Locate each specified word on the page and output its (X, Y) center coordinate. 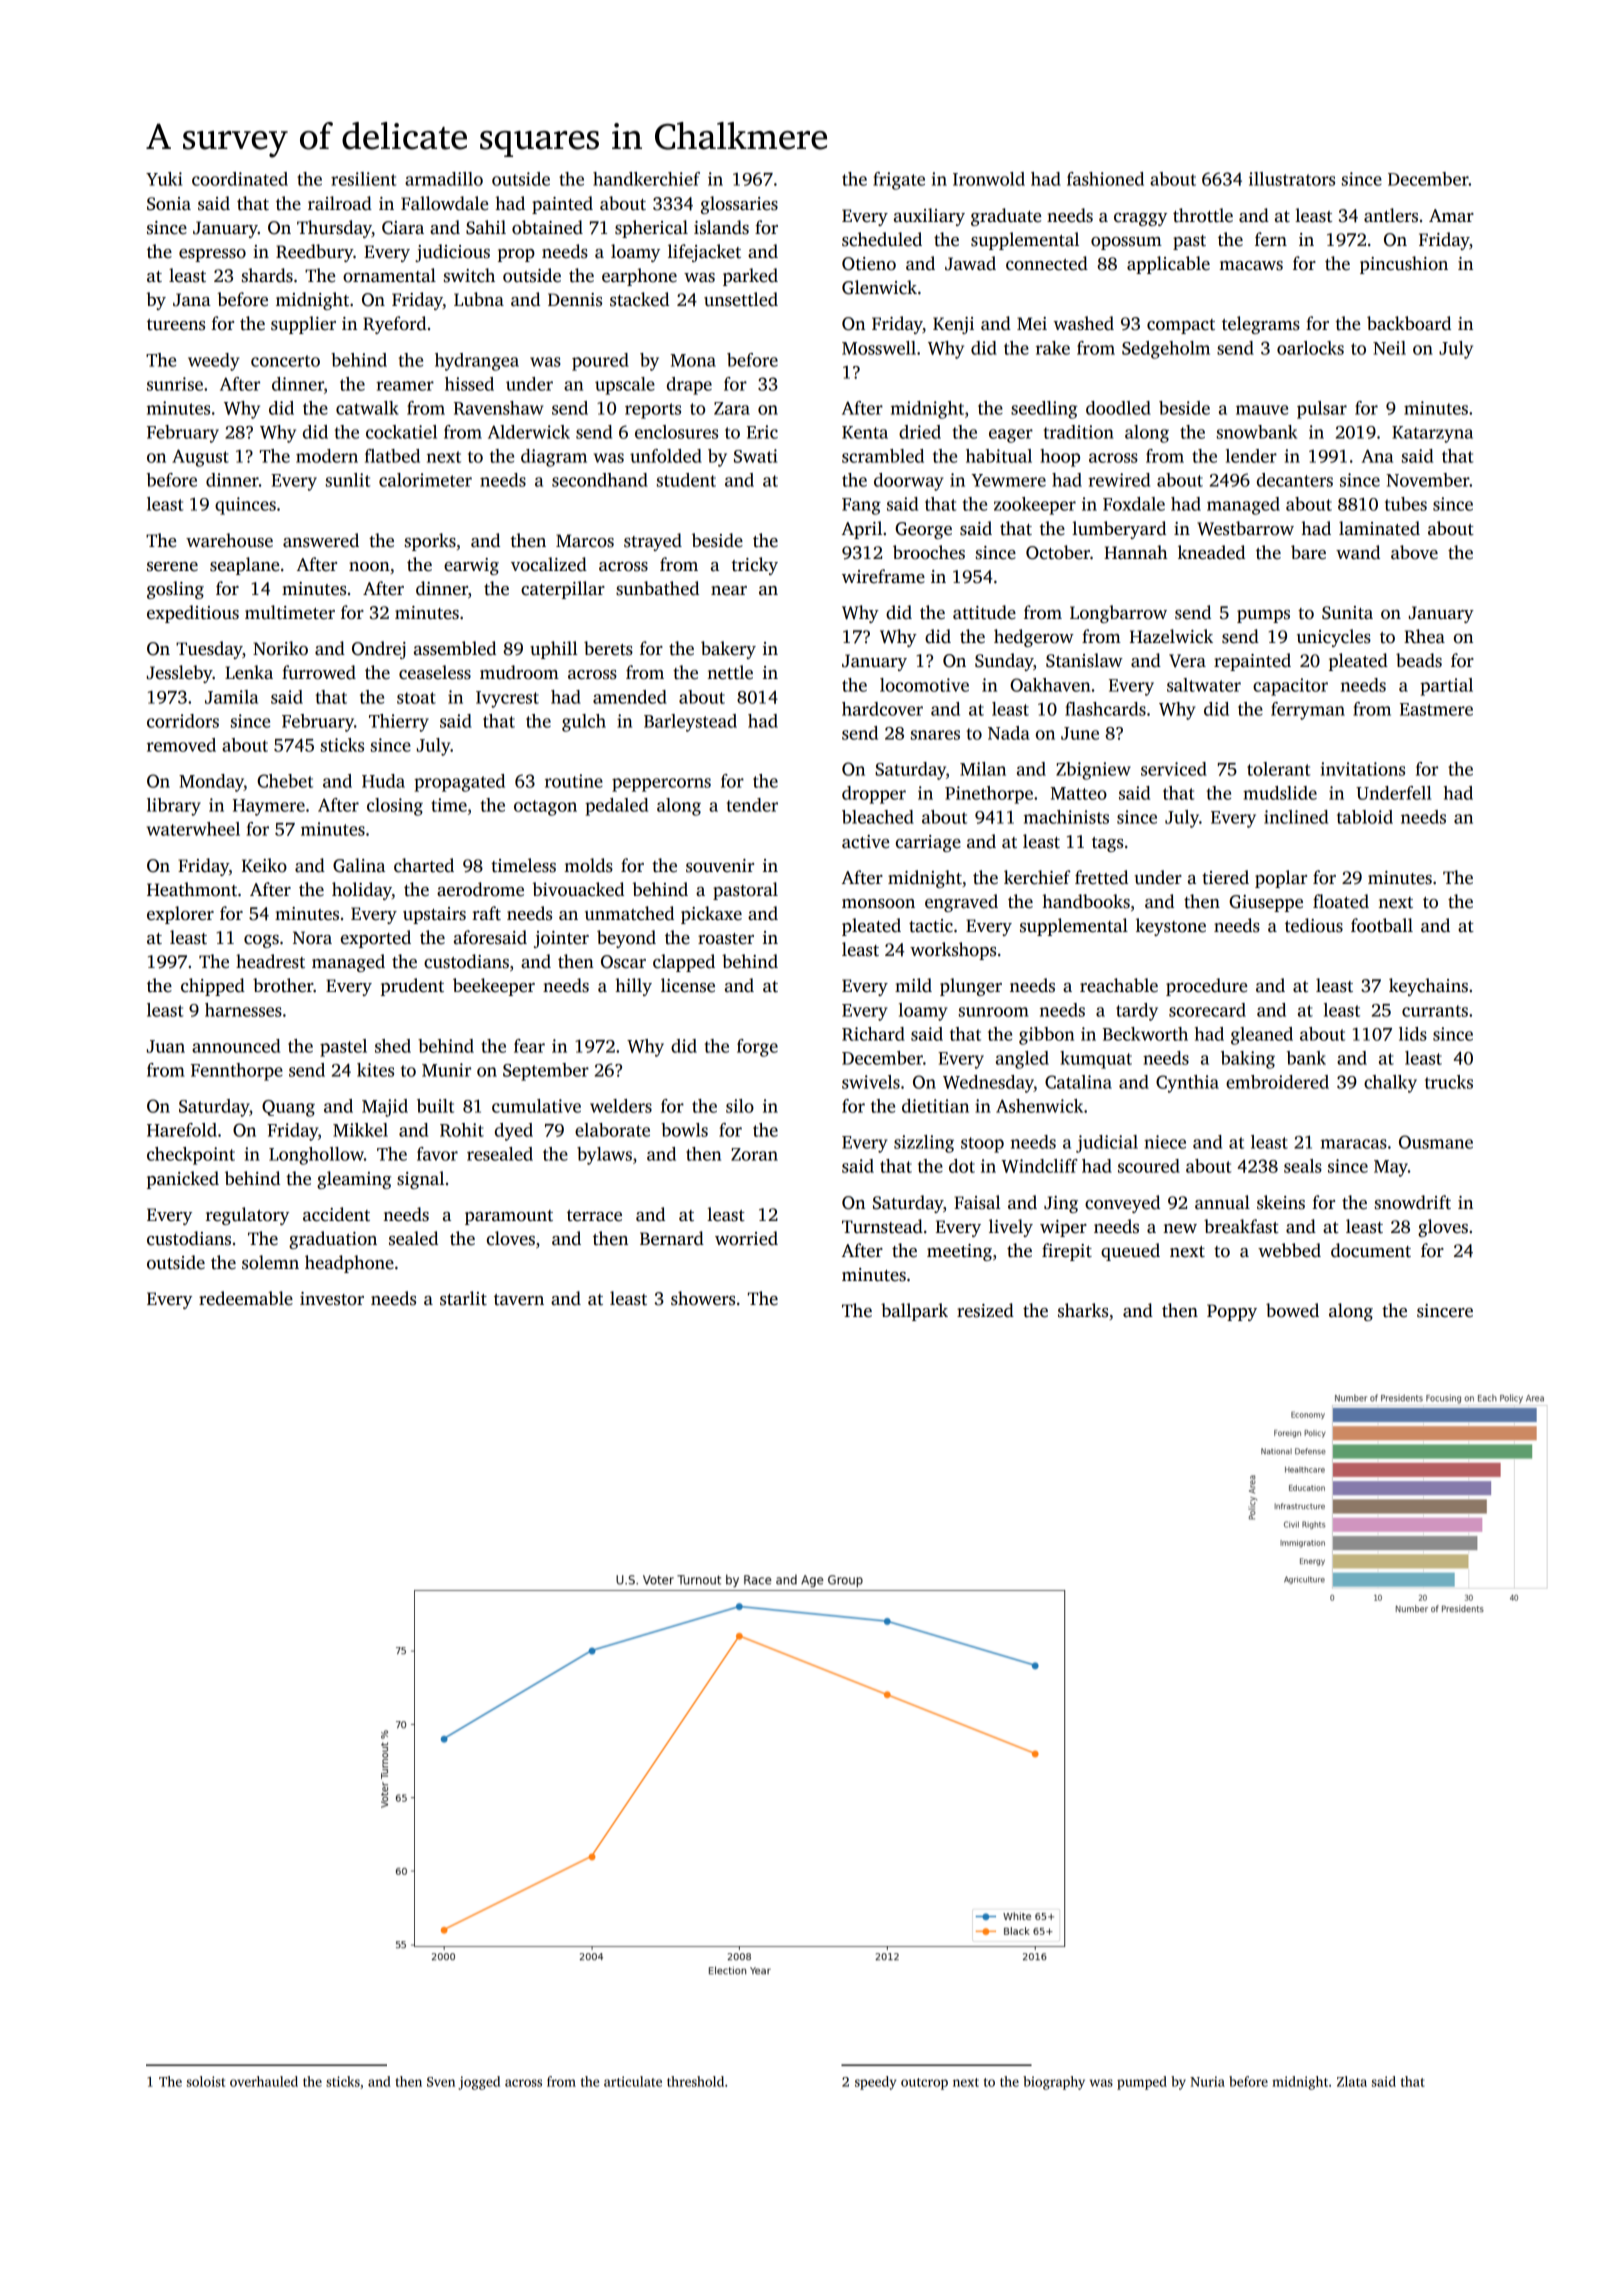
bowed (1292, 1310)
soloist (206, 2081)
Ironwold (989, 179)
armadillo (444, 179)
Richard (873, 1034)
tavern (519, 1300)
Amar (1451, 215)
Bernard (672, 1238)
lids (1413, 1034)
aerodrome (480, 889)
